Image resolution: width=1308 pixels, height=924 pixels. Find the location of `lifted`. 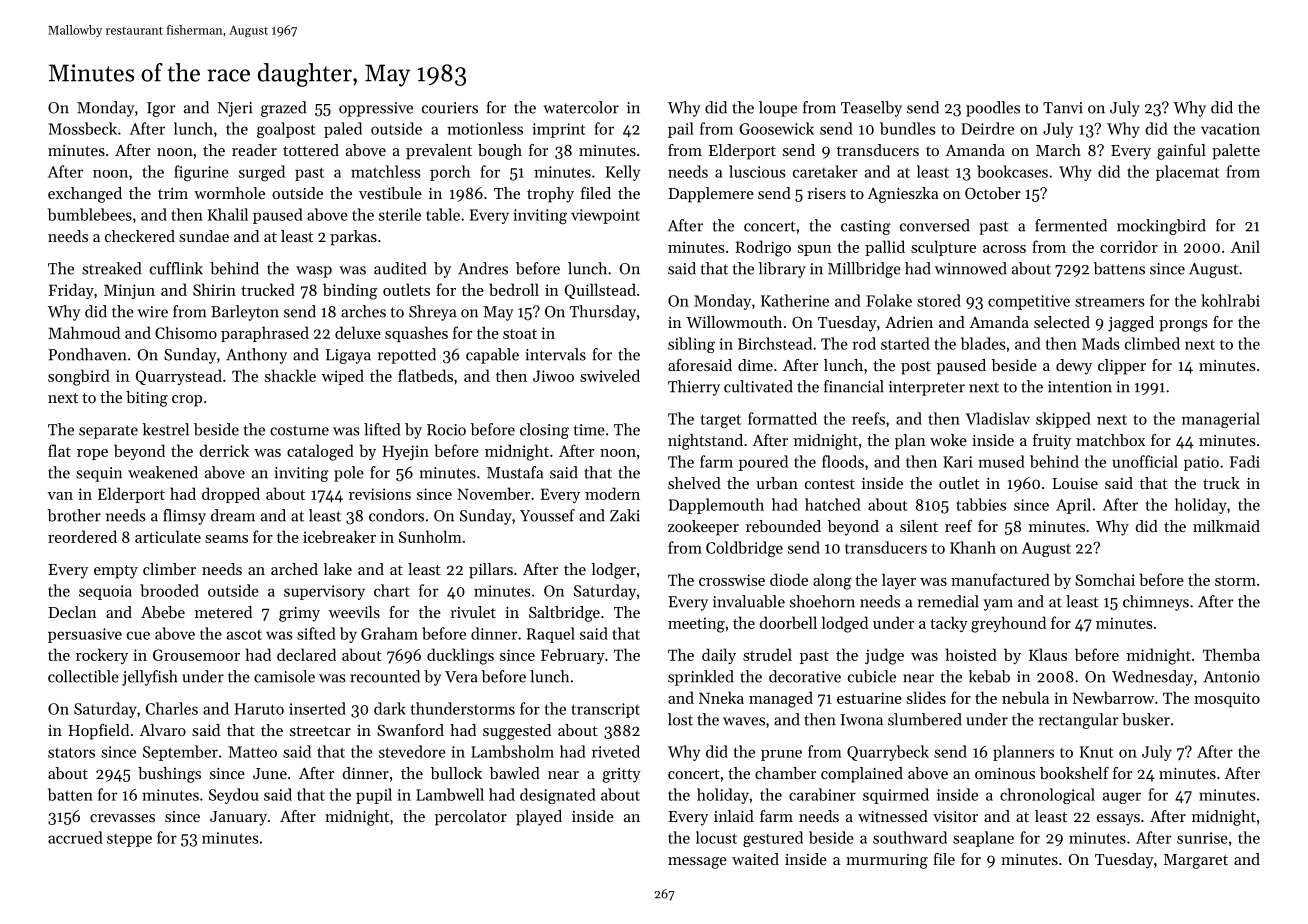

lifted is located at coordinates (382, 429).
